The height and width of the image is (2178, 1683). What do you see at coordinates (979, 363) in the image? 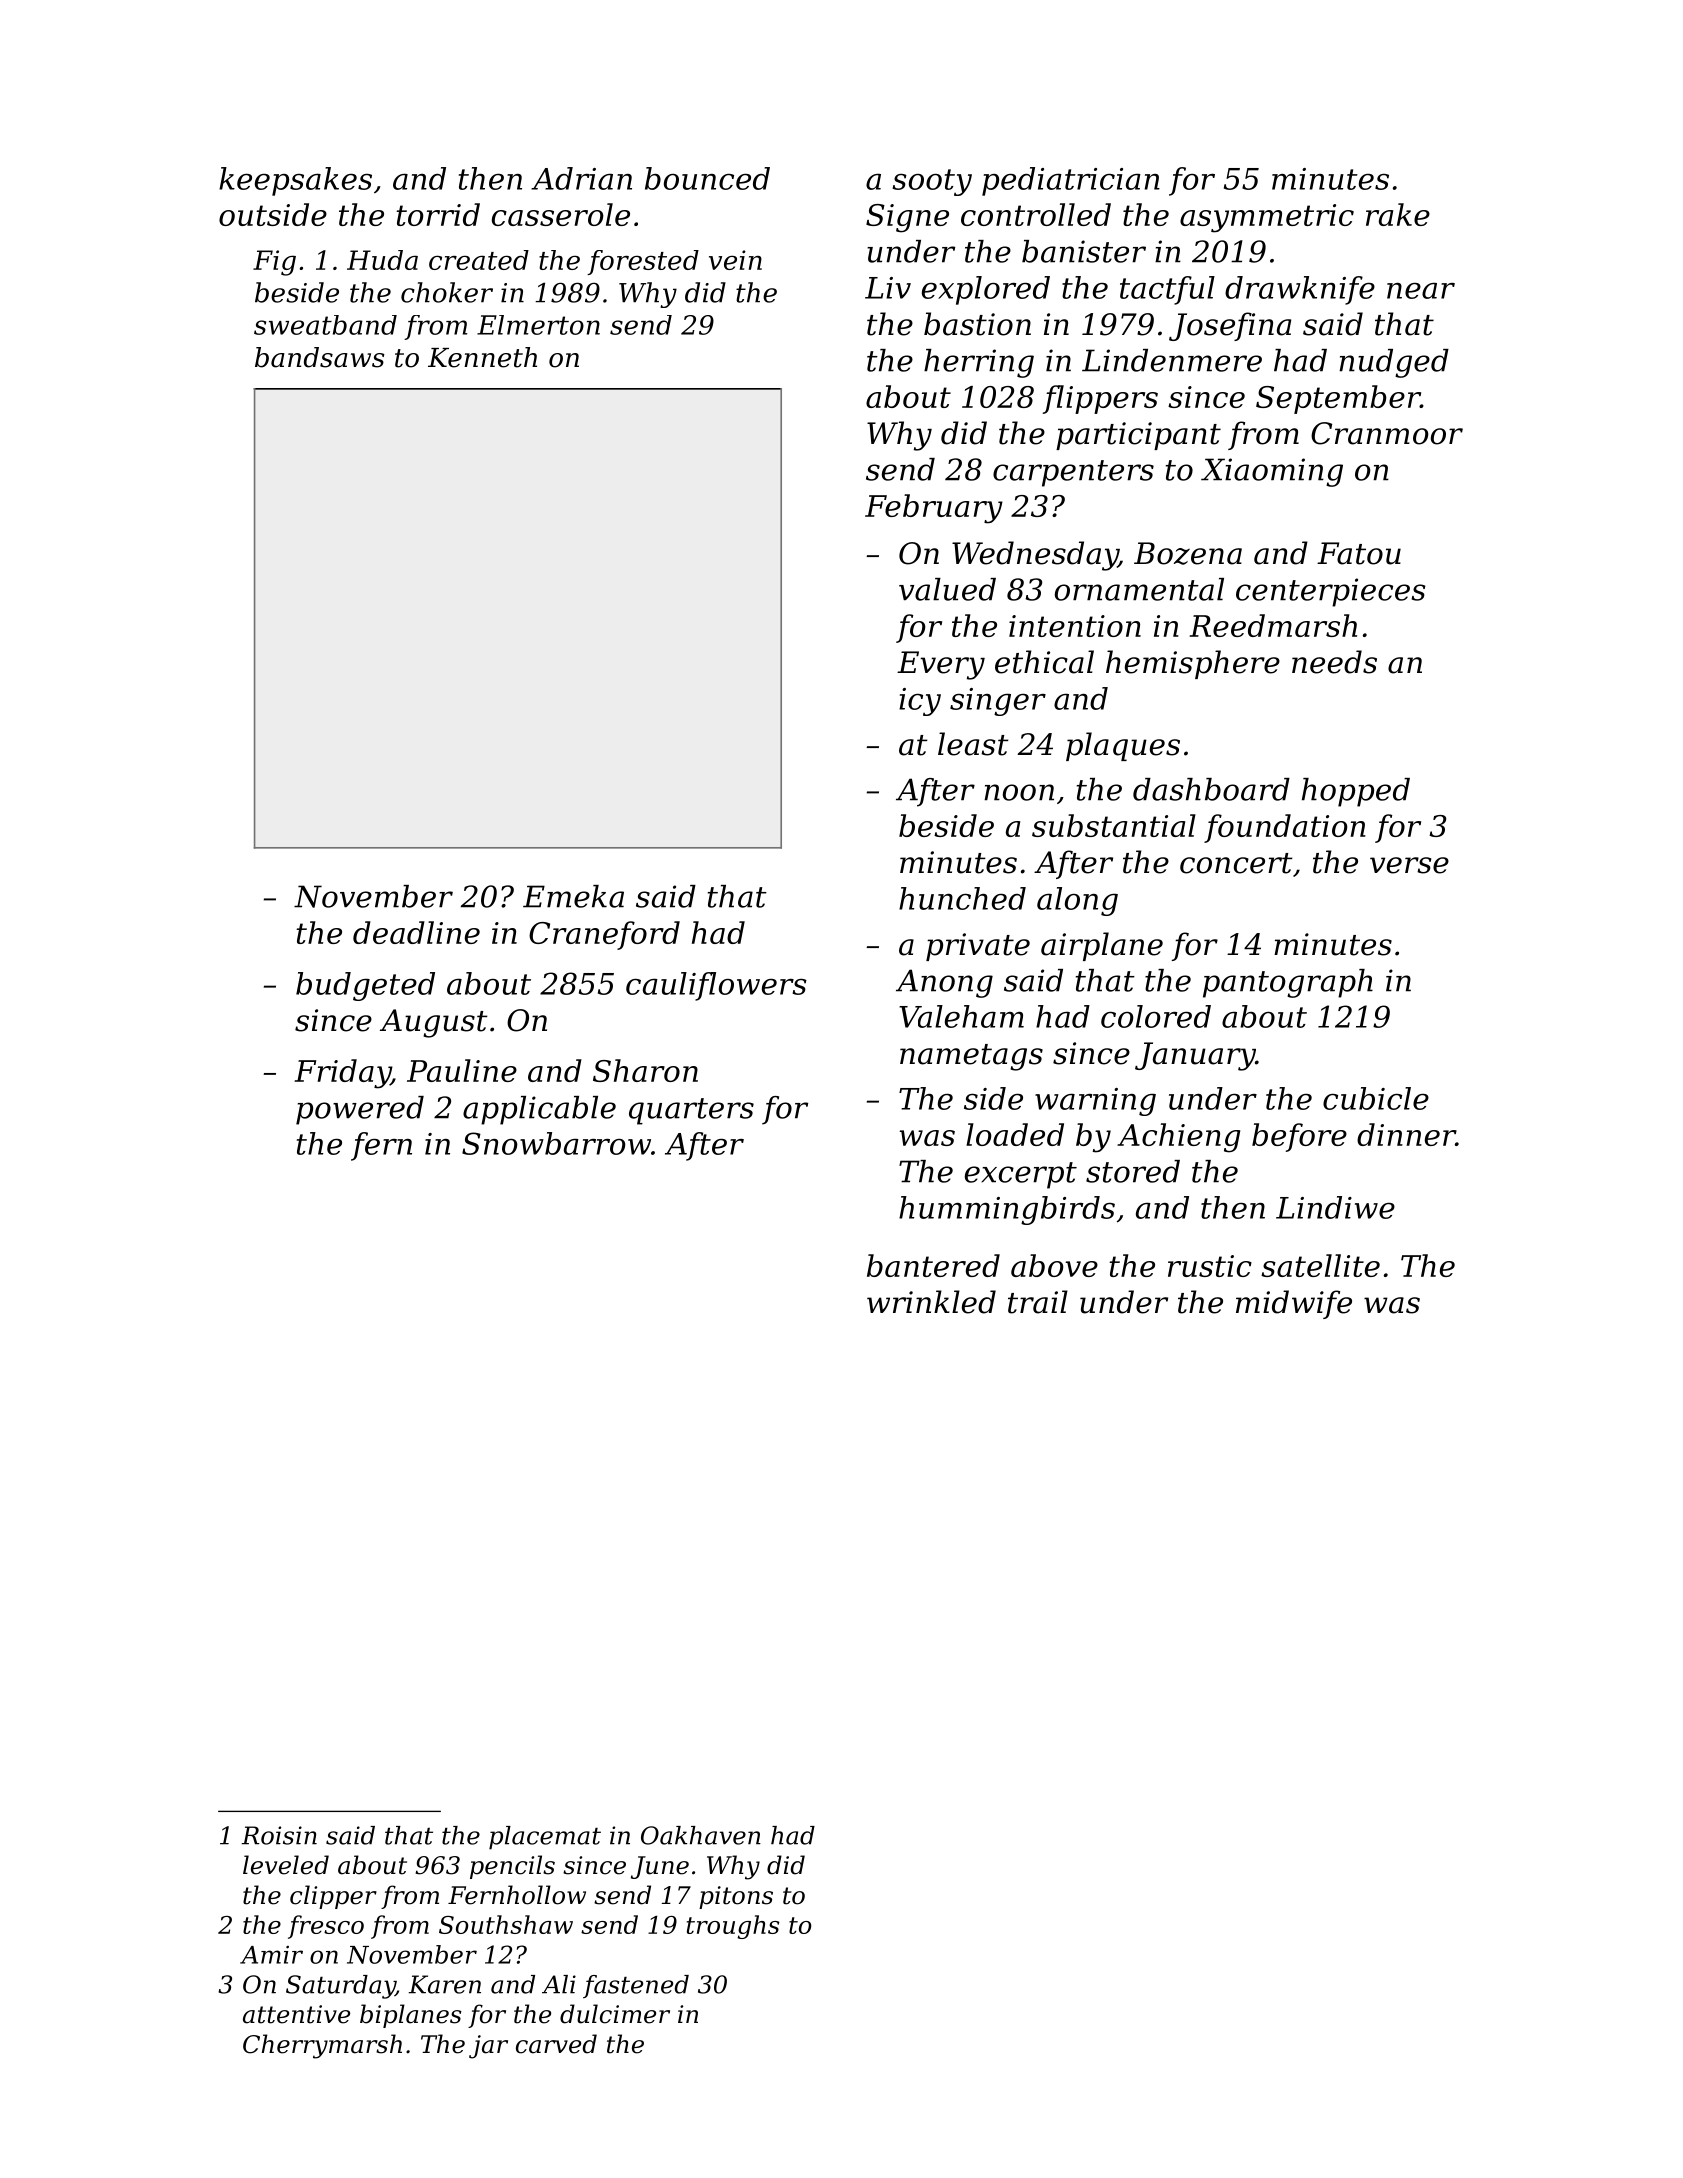
I see `herring` at bounding box center [979, 363].
